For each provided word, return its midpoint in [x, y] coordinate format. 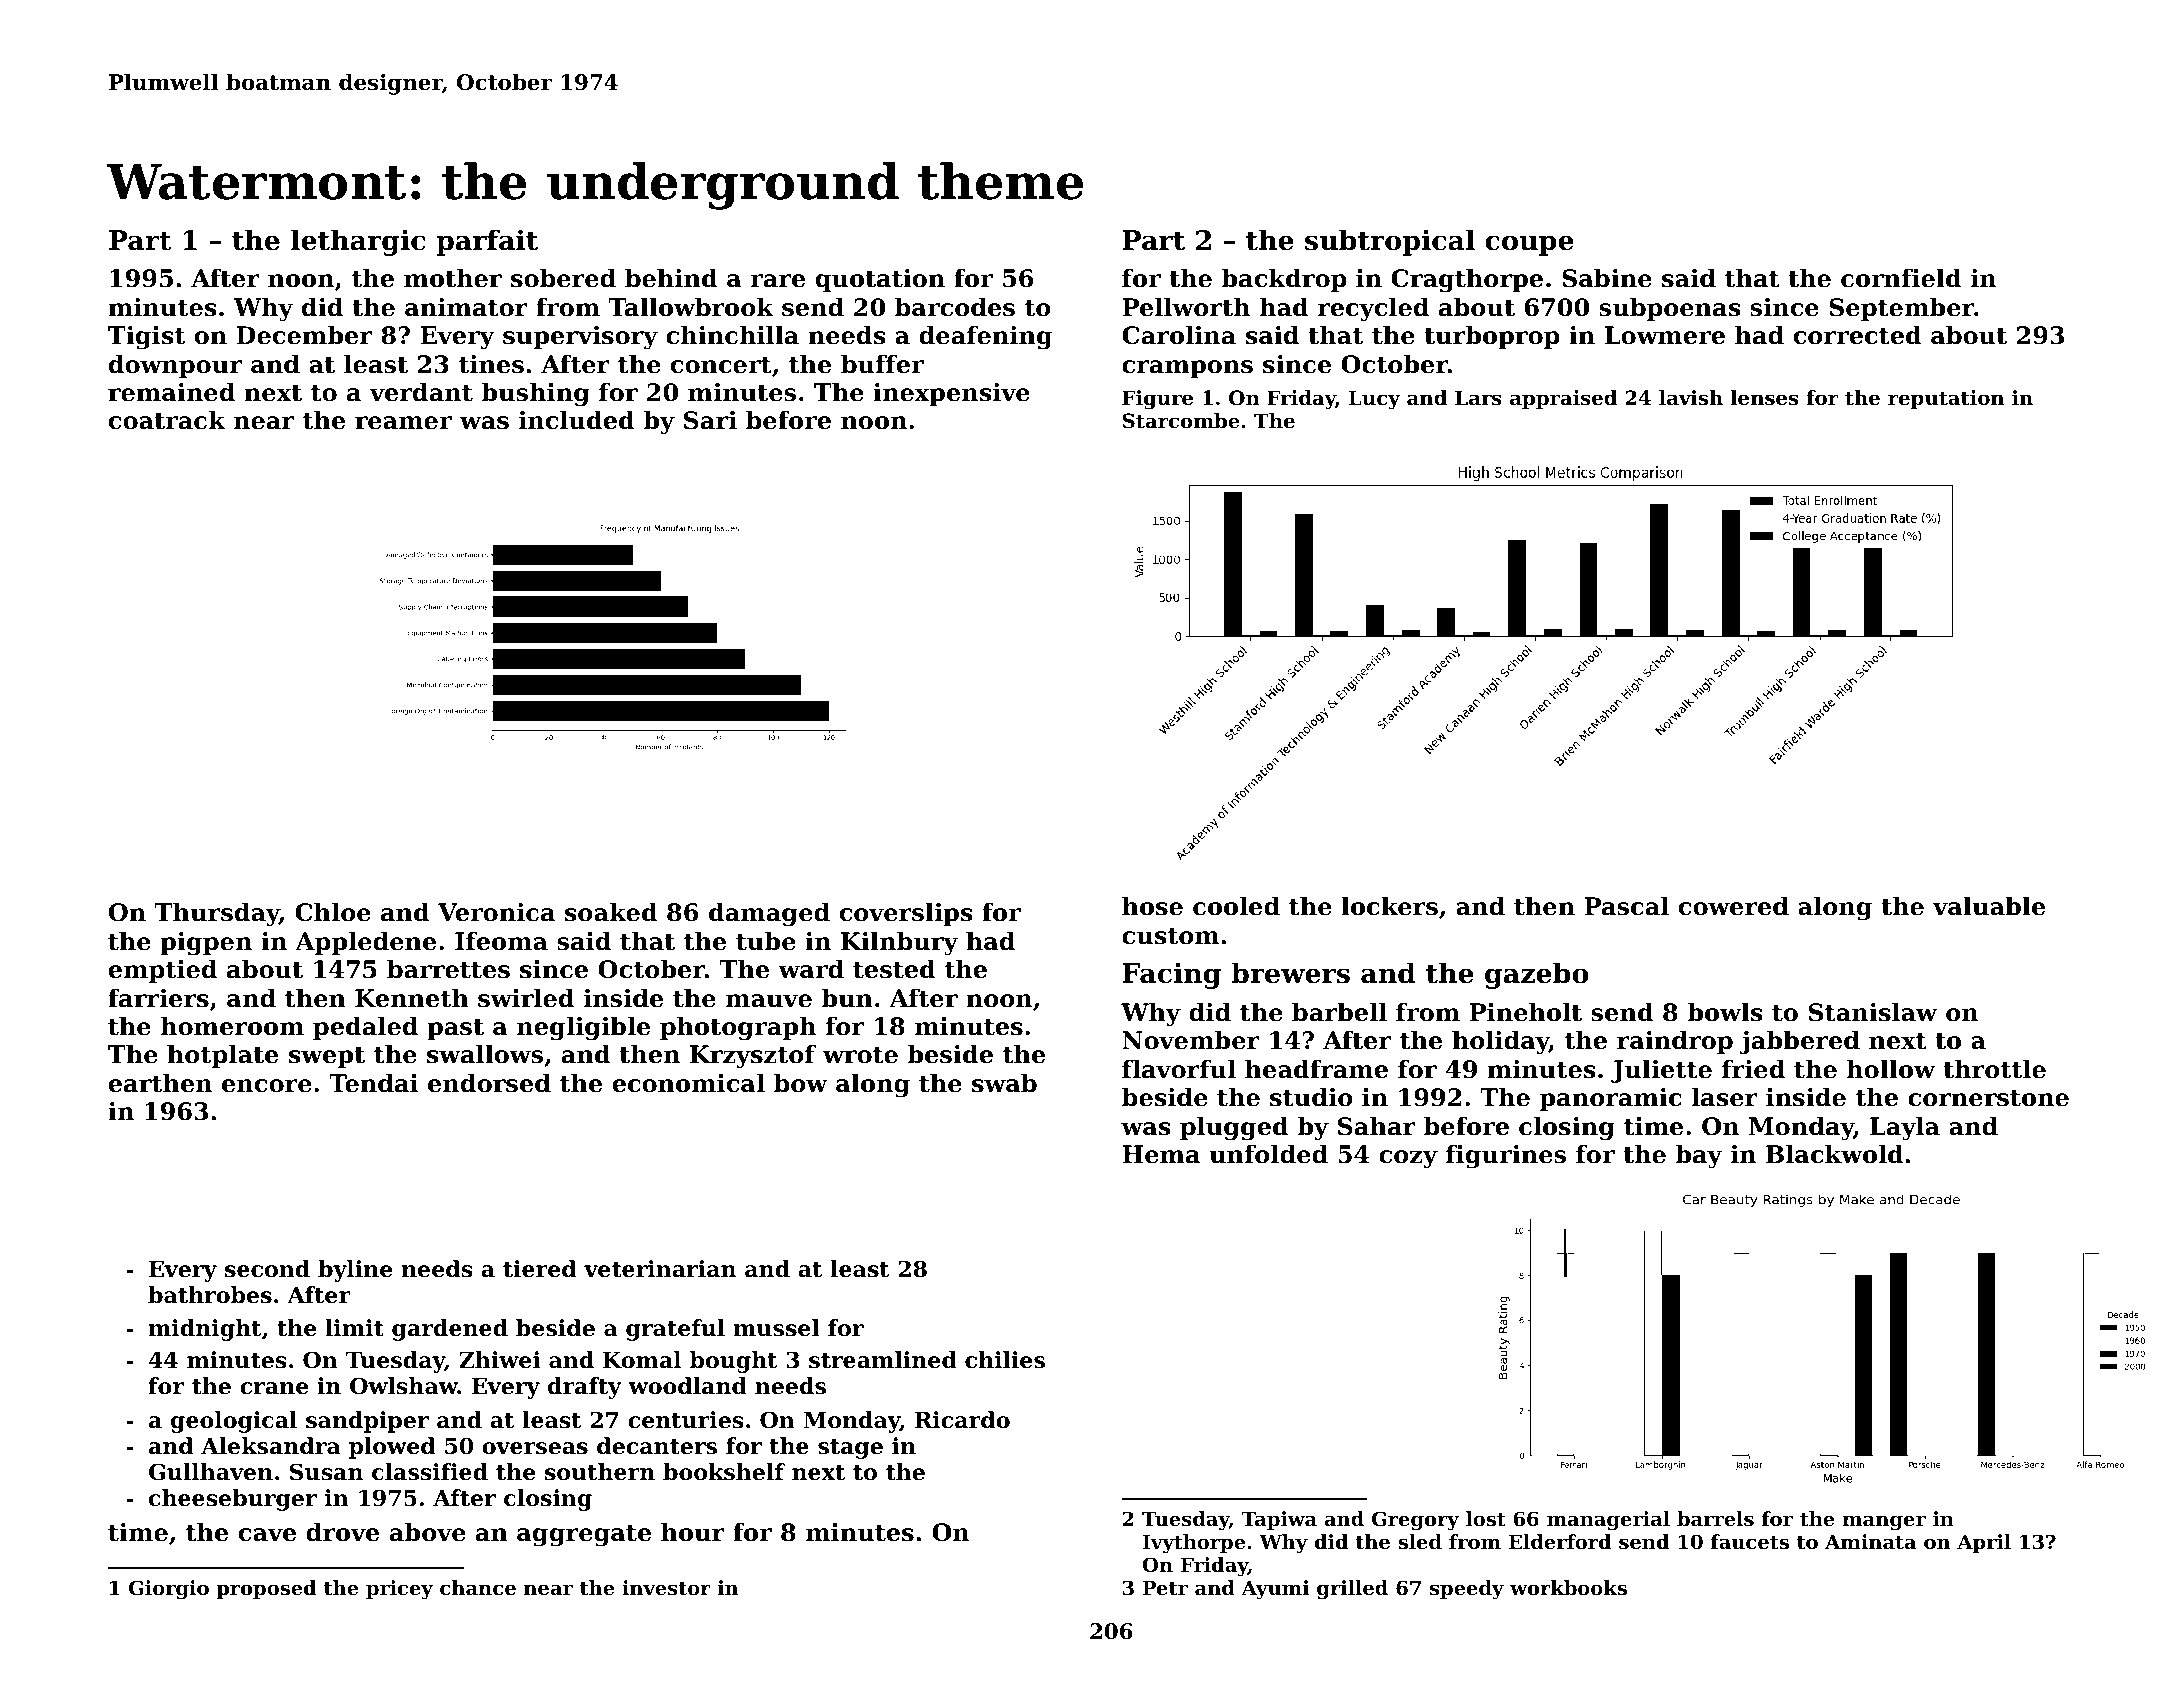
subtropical [1390, 242]
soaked [611, 912]
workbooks [1568, 1588]
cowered [1734, 906]
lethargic [358, 242]
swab [1004, 1083]
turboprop [1492, 337]
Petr [1165, 1588]
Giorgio [169, 1590]
